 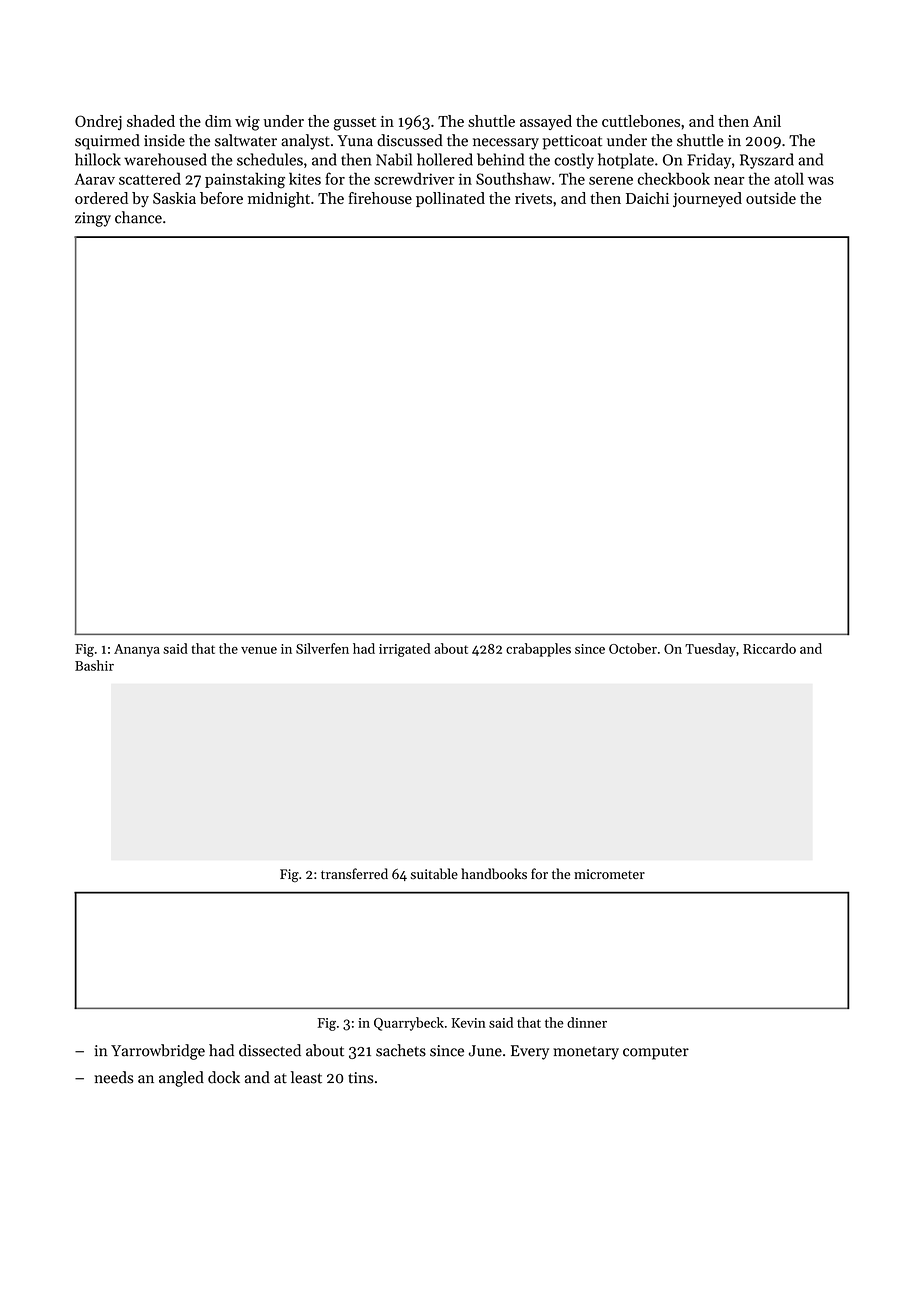 I want to click on micrometer, so click(x=609, y=874).
